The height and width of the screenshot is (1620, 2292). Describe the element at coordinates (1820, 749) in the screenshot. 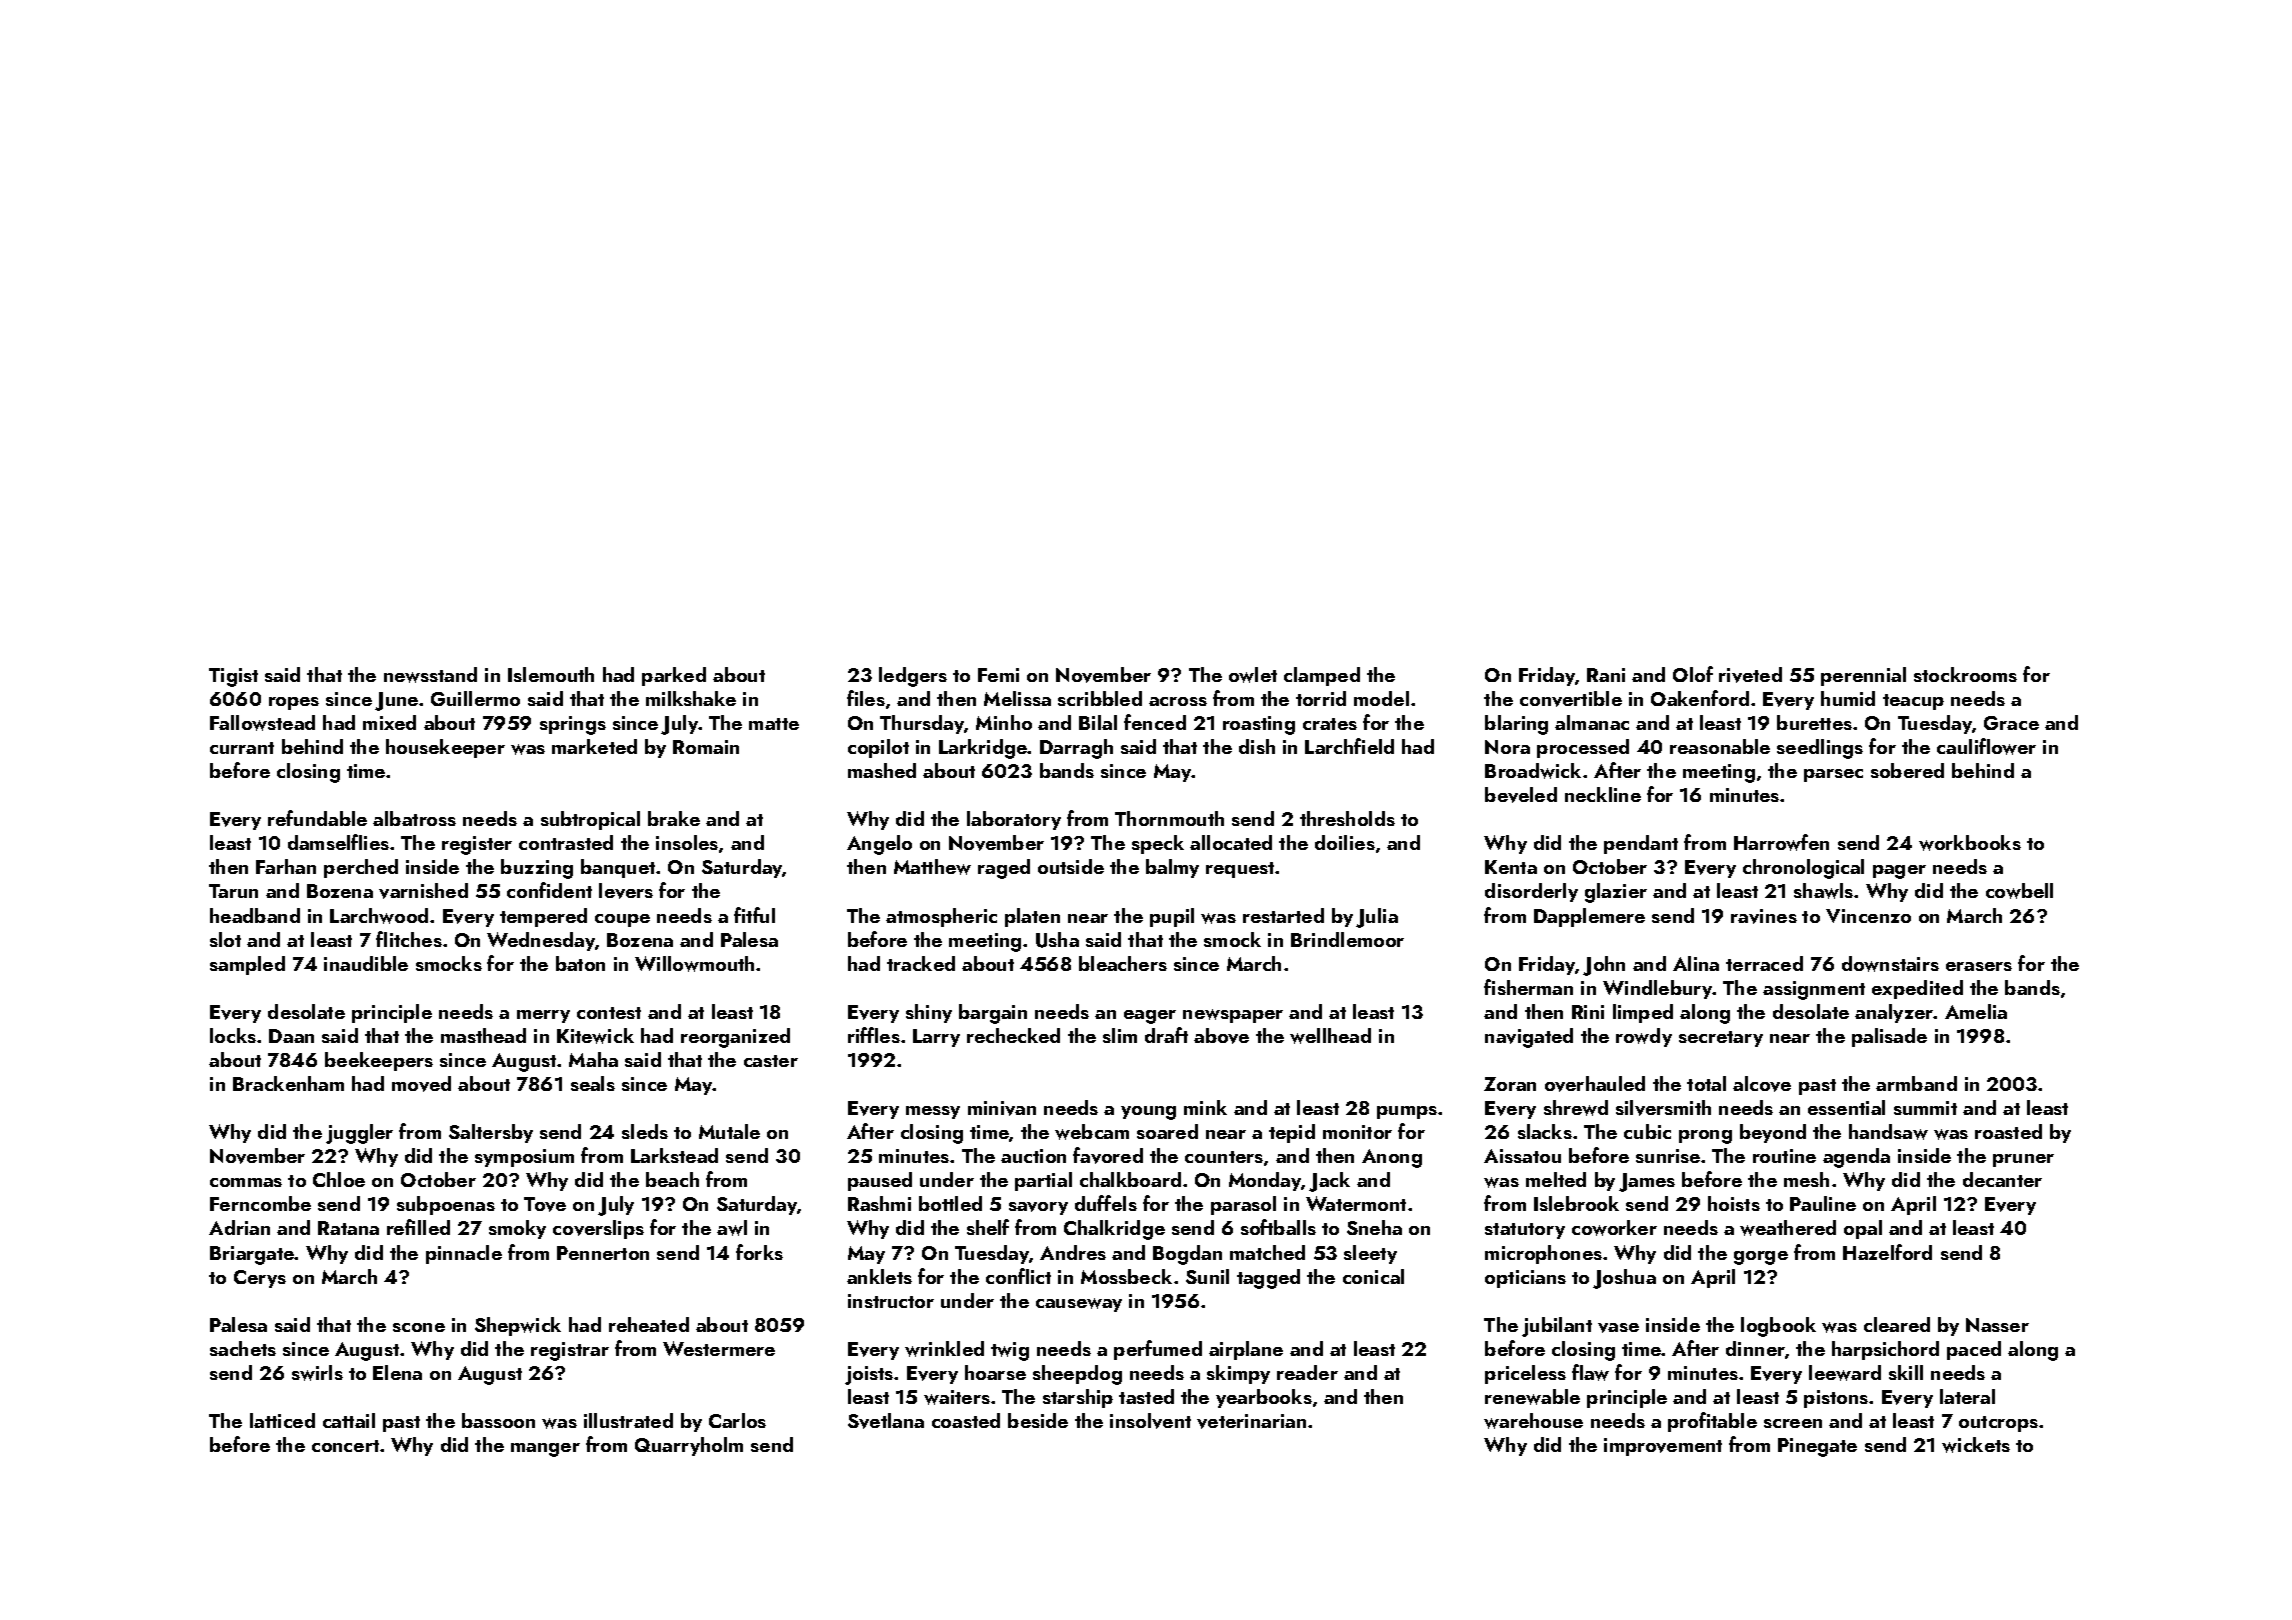

I see `seedlings` at that location.
